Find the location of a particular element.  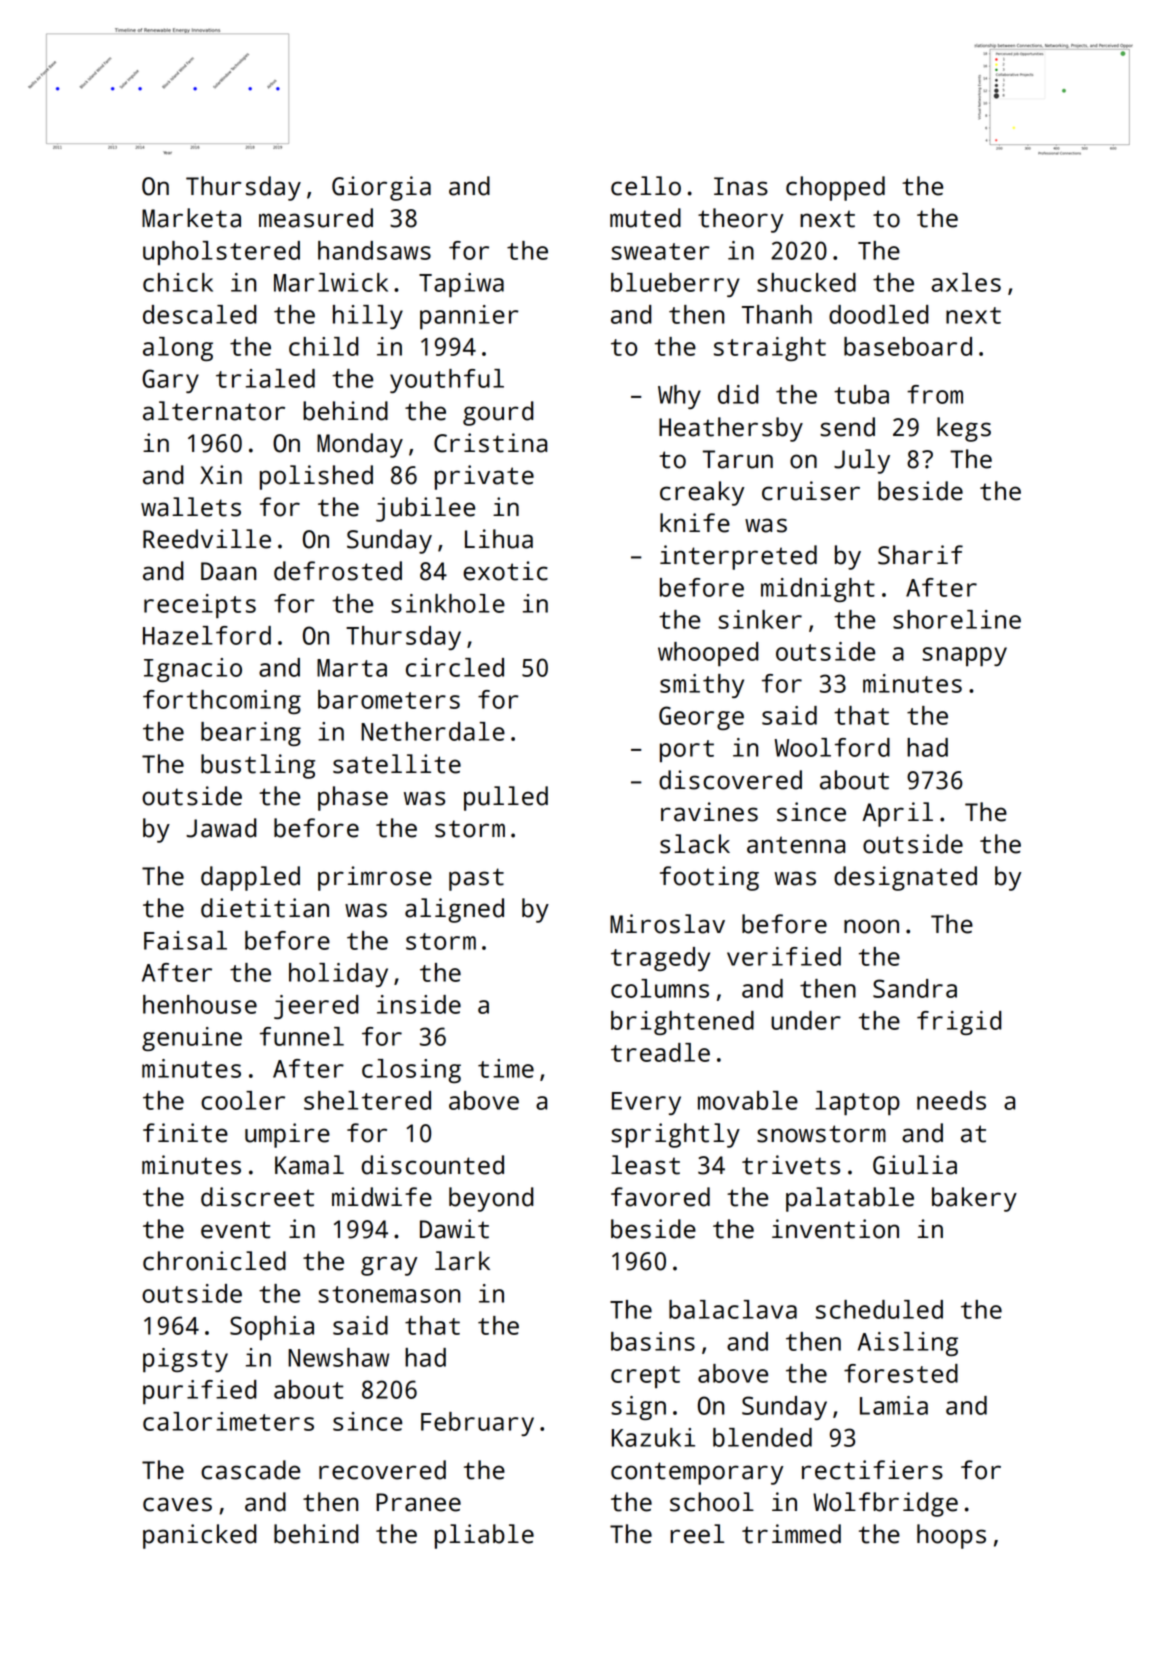

Inas is located at coordinates (741, 186).
